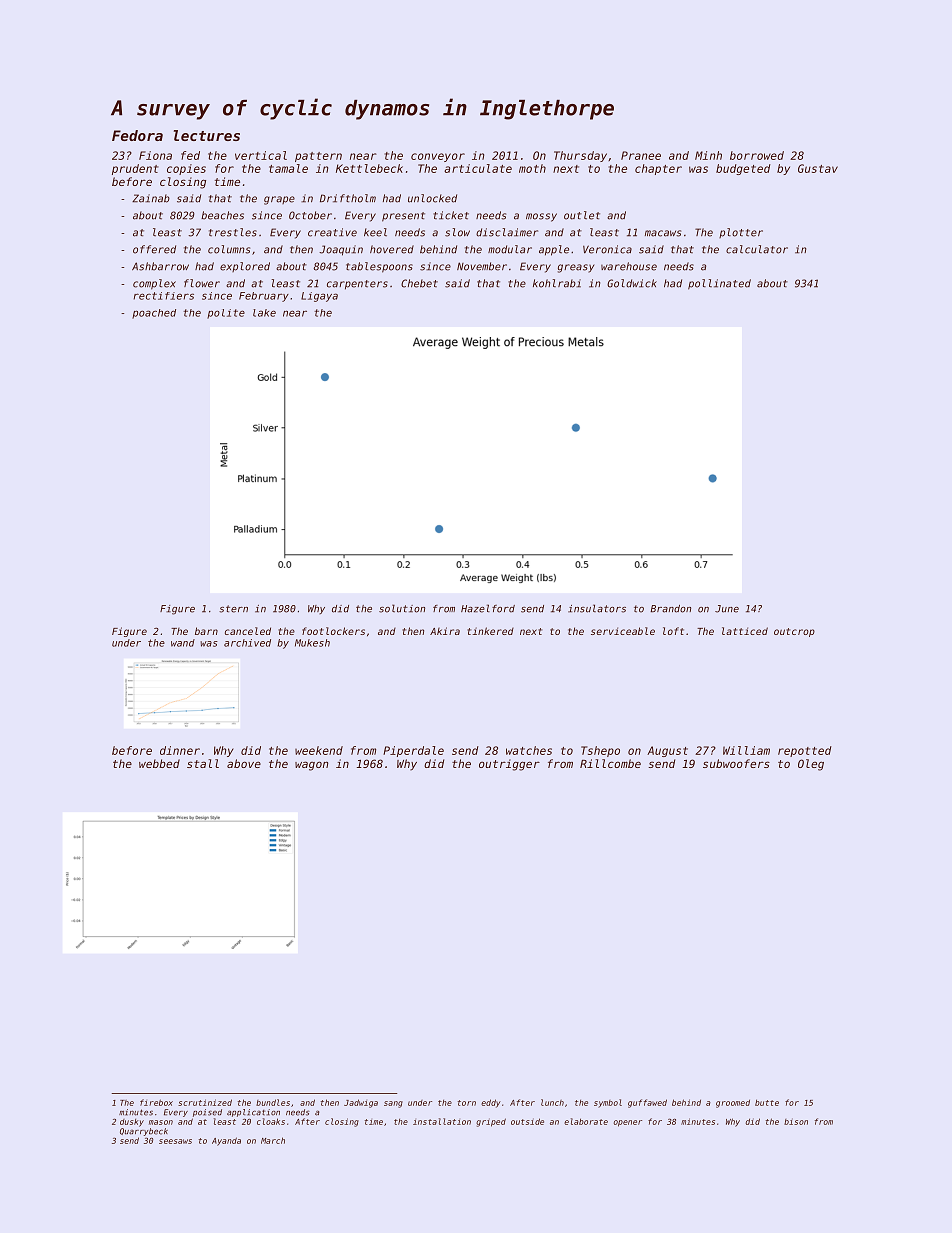 This screenshot has height=1233, width=952. Describe the element at coordinates (757, 155) in the screenshot. I see `borrowed` at that location.
